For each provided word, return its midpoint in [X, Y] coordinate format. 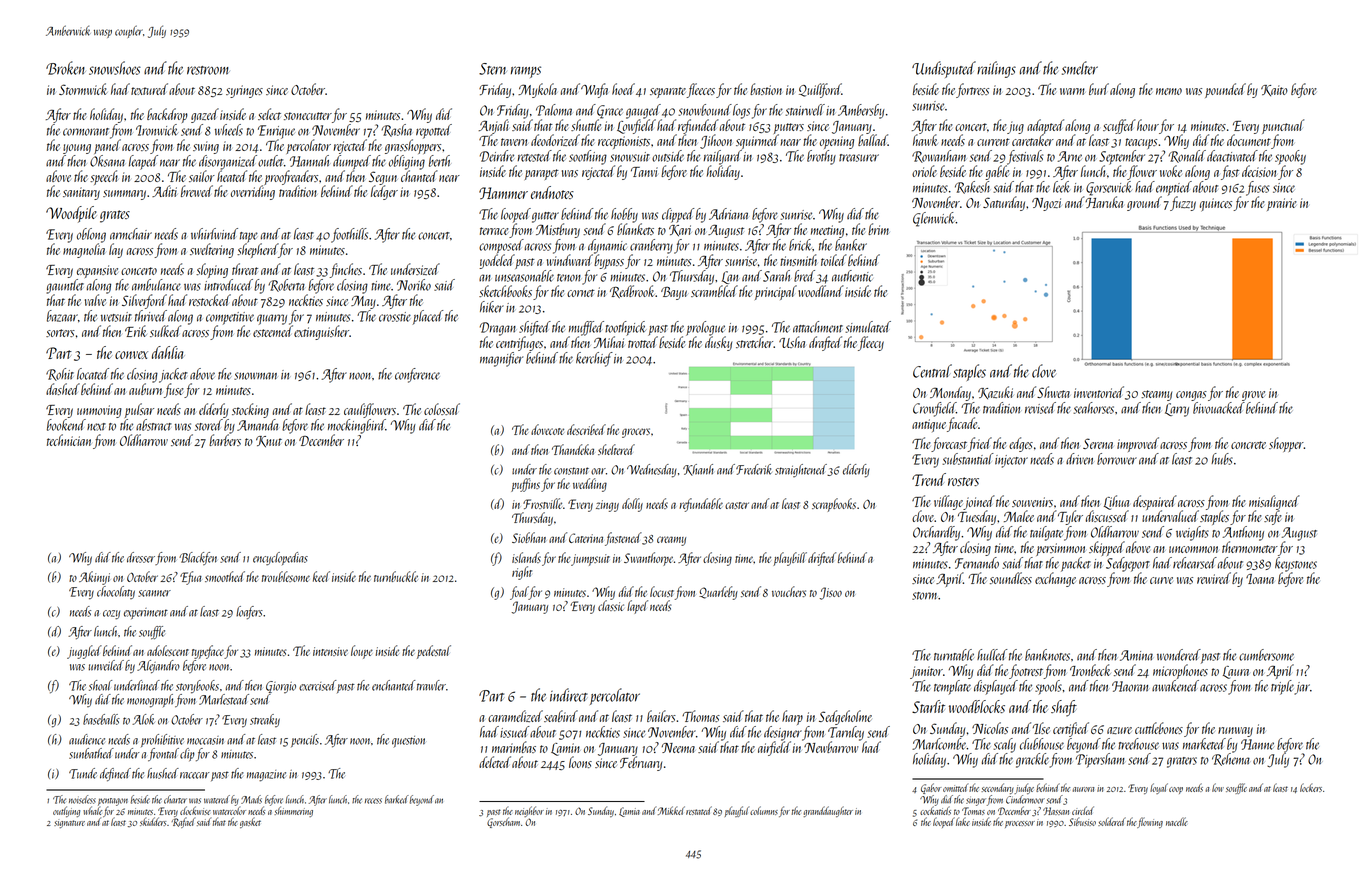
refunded [698, 126]
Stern [492, 69]
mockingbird [357, 426]
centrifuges [519, 343]
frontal [163, 754]
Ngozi [1046, 204]
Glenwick [934, 219]
